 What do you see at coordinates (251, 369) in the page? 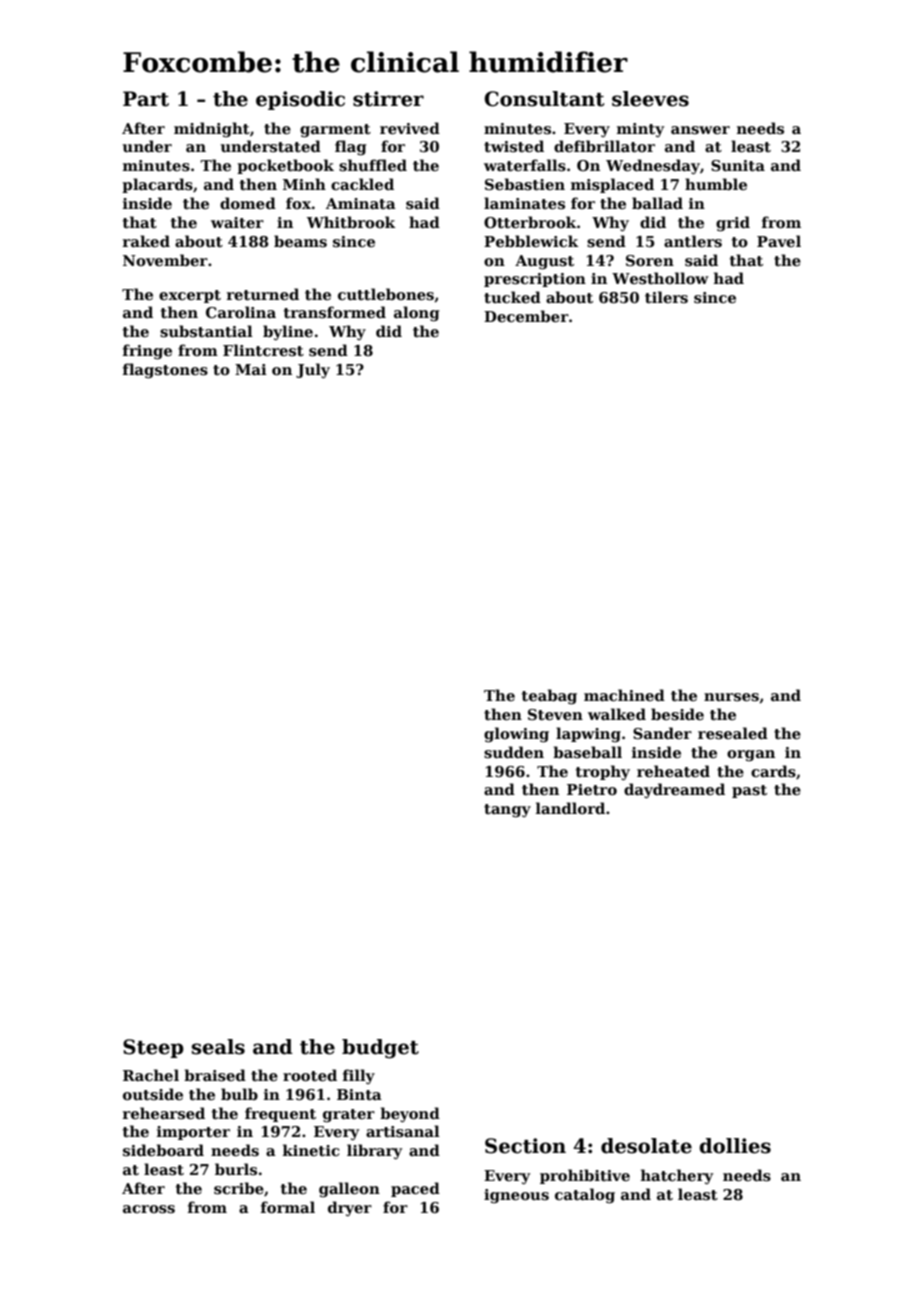
I see `Mai` at bounding box center [251, 369].
